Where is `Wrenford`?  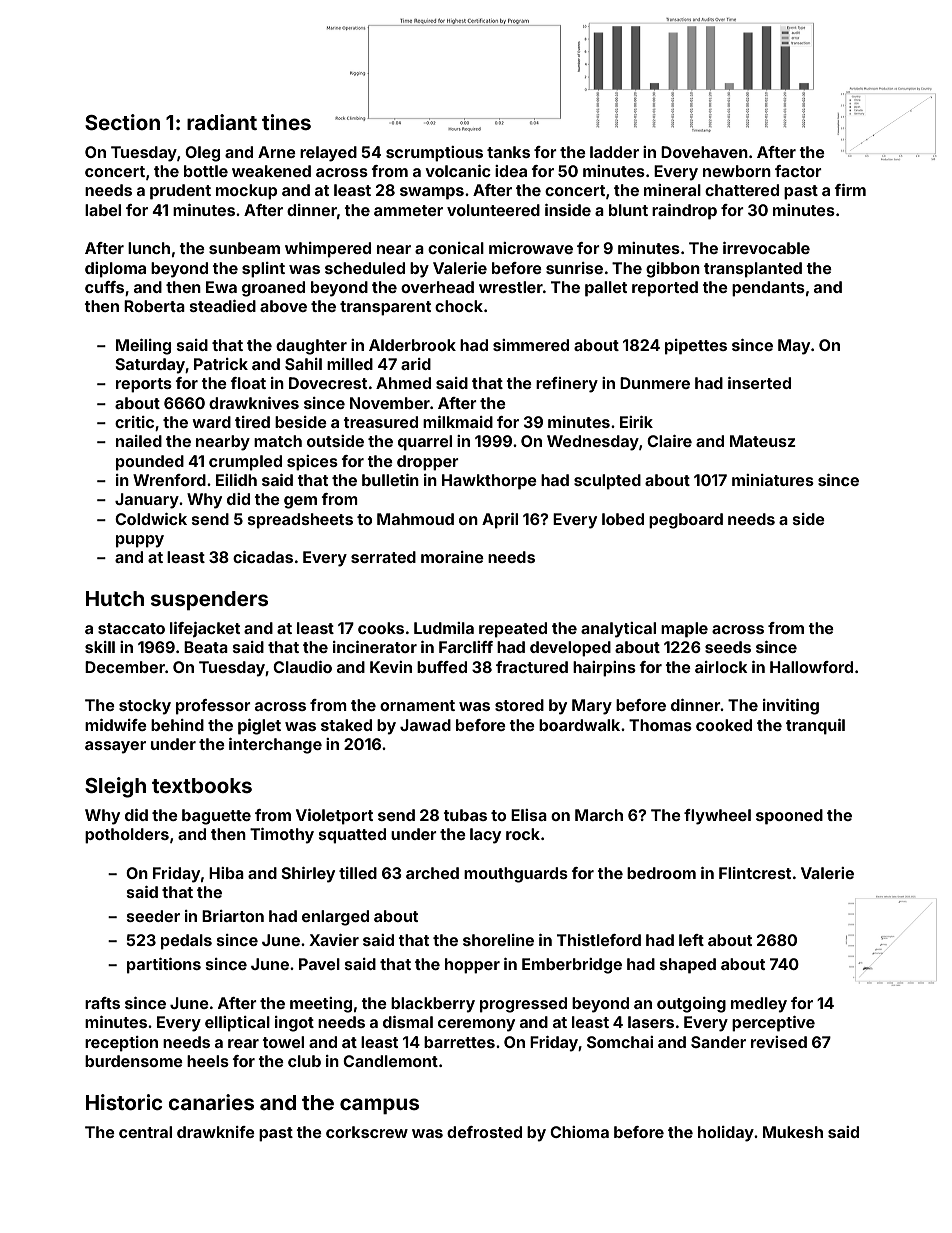 Wrenford is located at coordinates (169, 480).
